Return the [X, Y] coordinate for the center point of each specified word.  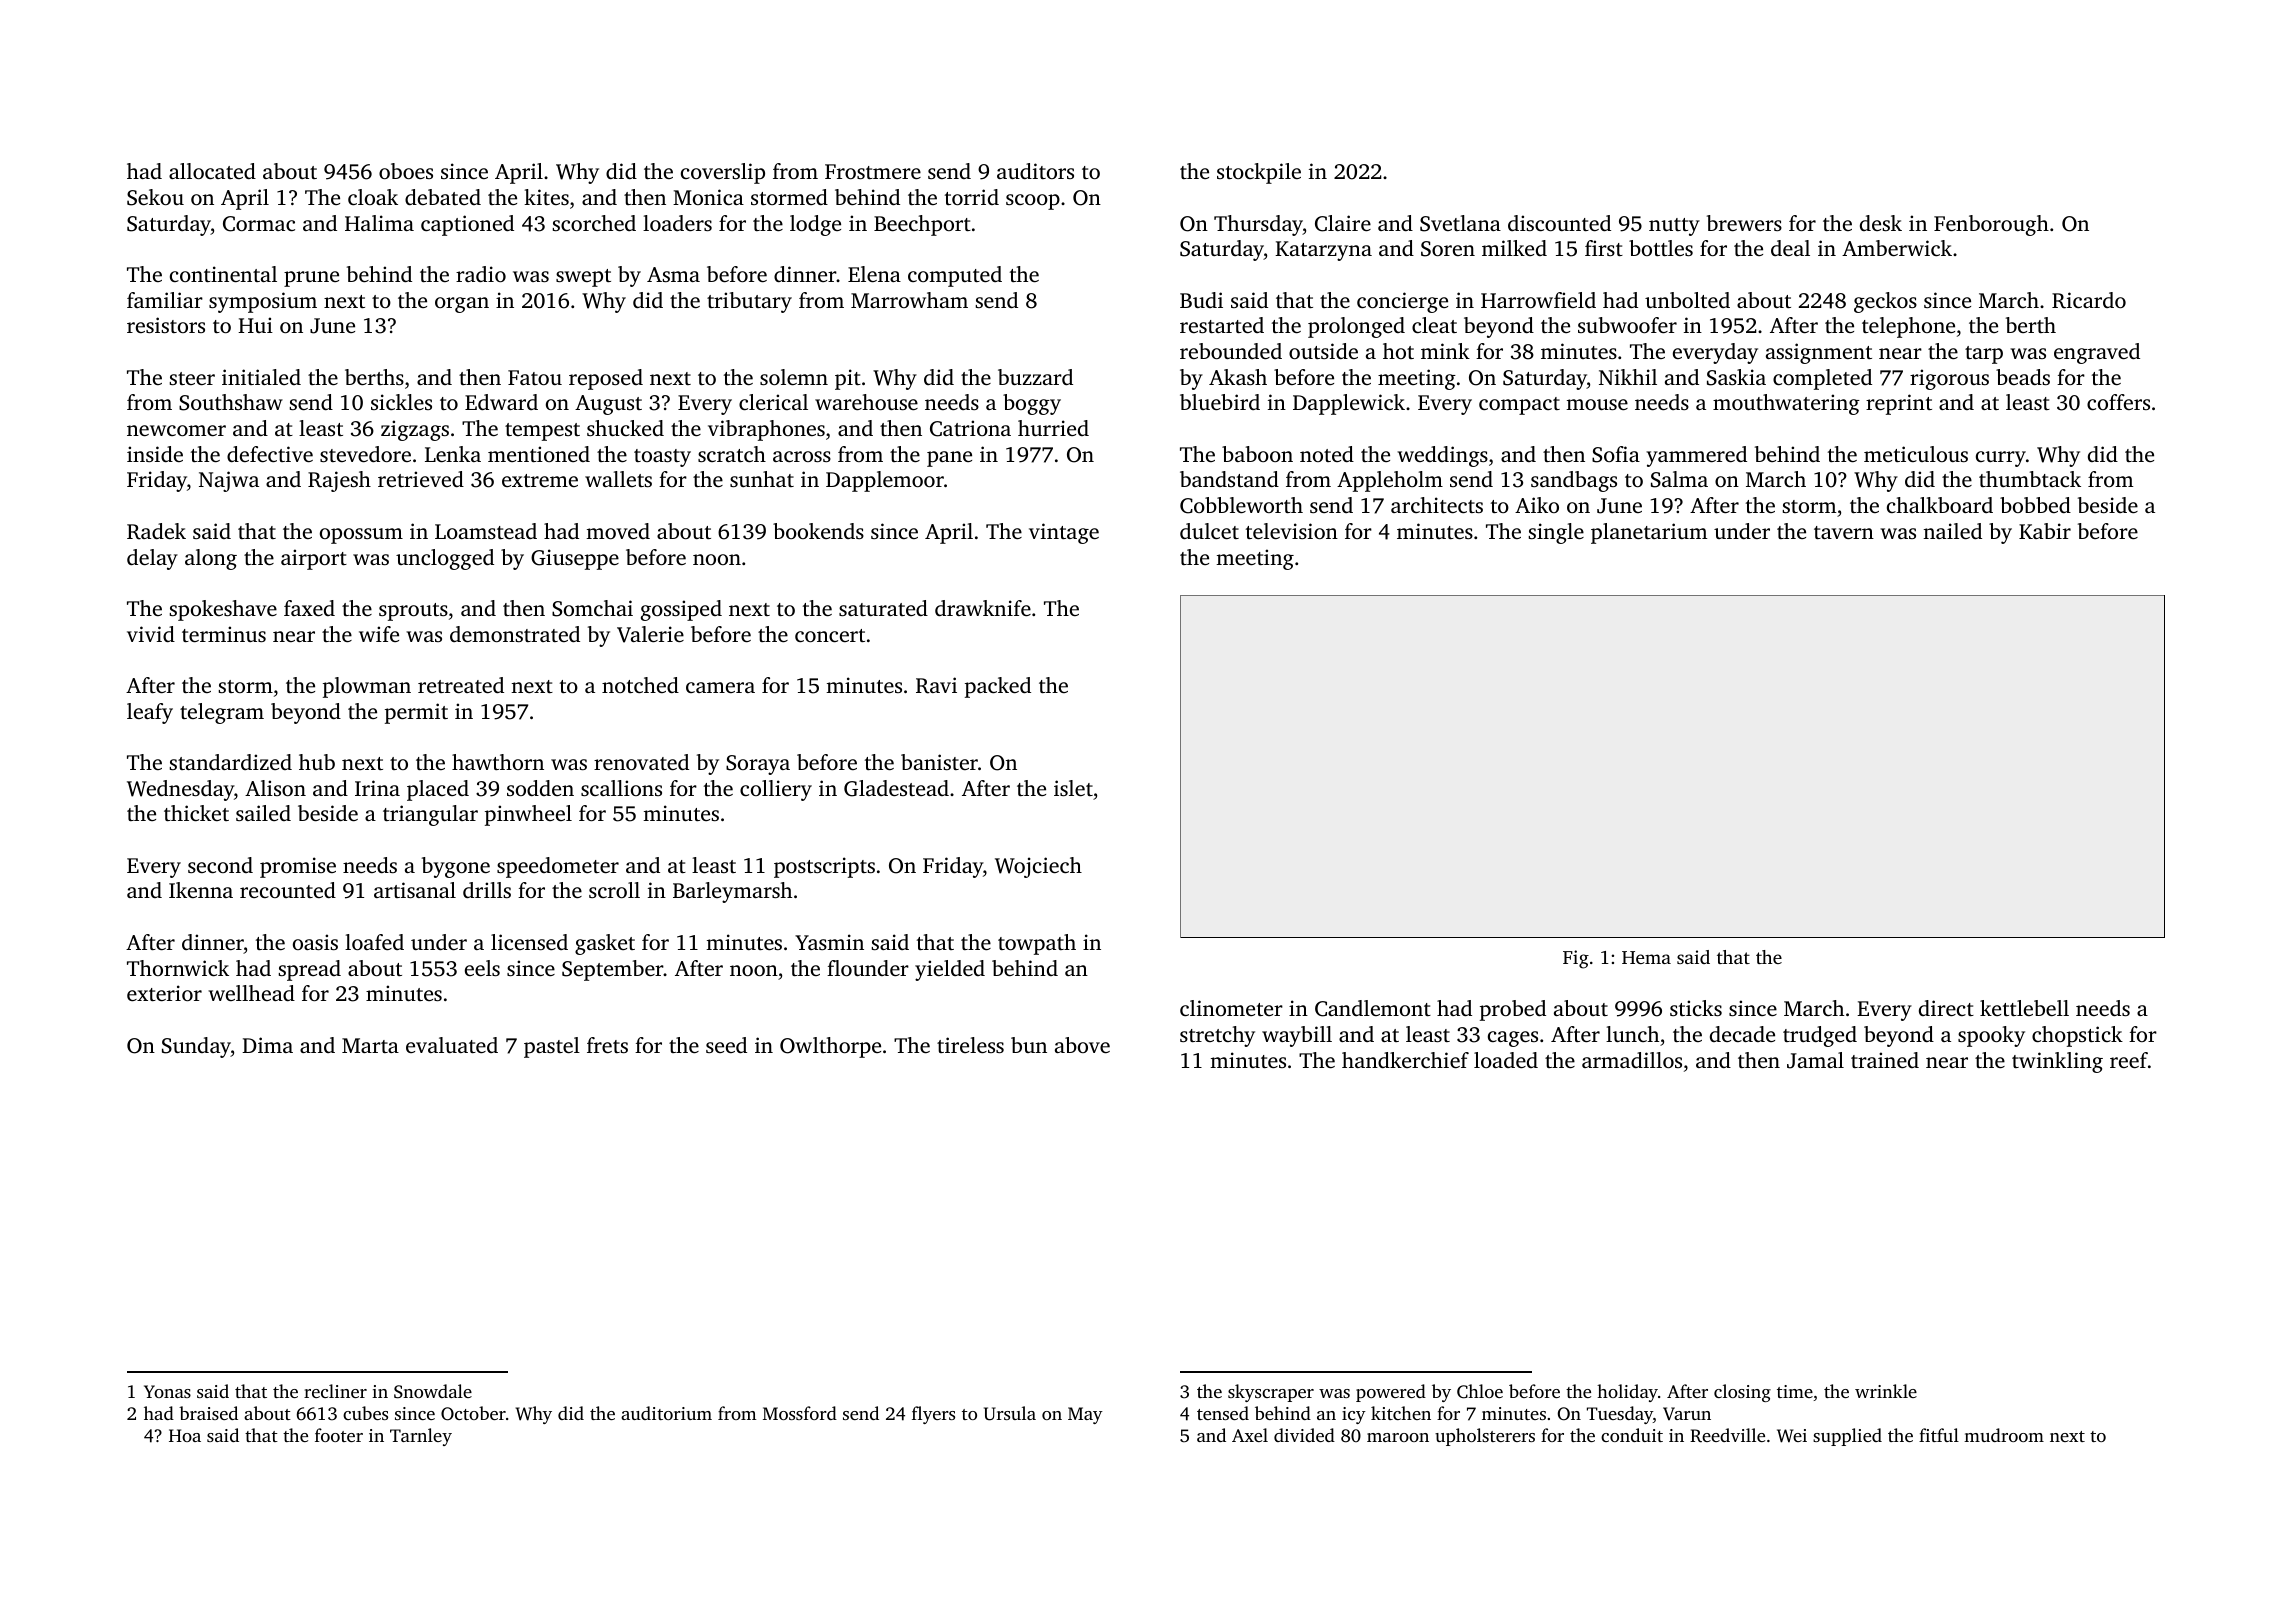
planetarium [1649, 533]
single [1556, 533]
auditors [1035, 171]
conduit [1632, 1435]
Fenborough [1991, 225]
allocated [212, 171]
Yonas [167, 1391]
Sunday [196, 1047]
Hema [1646, 957]
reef [2129, 1060]
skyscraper [1271, 1393]
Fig [1576, 959]
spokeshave [223, 610]
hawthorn [498, 762]
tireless [970, 1045]
